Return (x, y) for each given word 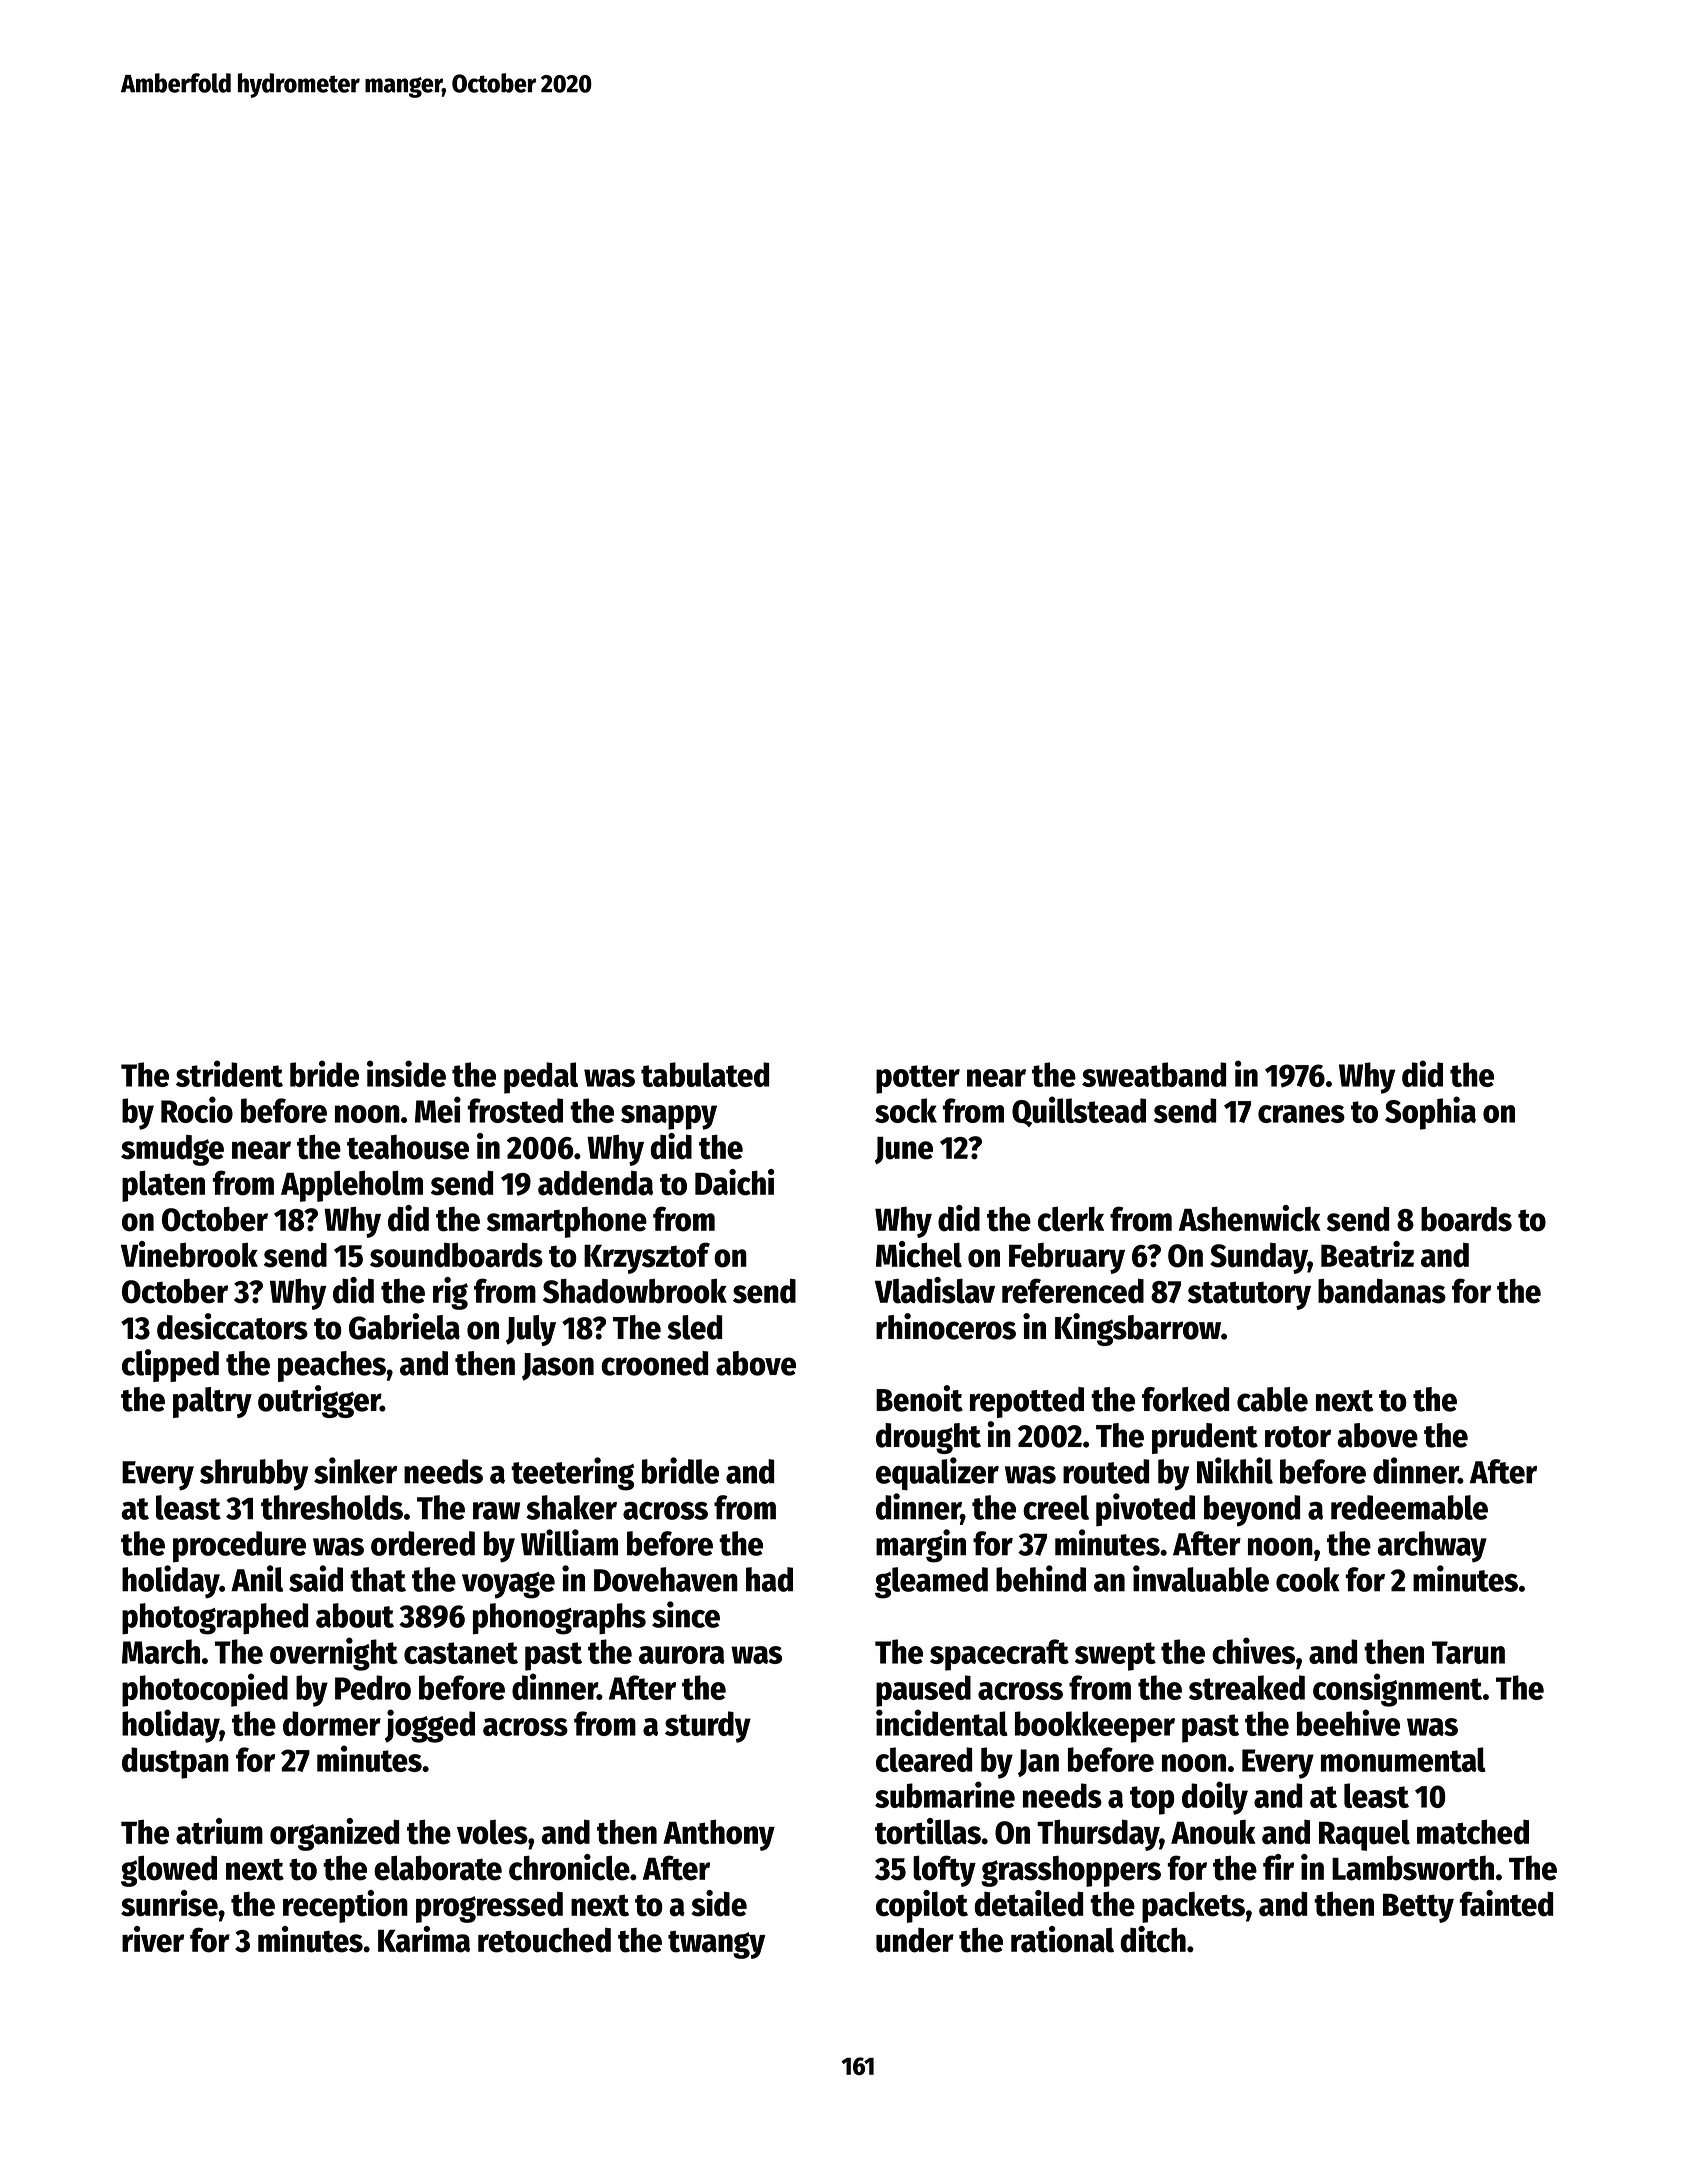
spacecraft (999, 1655)
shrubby (254, 1475)
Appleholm (352, 1186)
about (355, 1615)
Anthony (719, 1835)
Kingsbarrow (1138, 1329)
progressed (489, 1907)
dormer (332, 1723)
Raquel (1364, 1835)
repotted (1027, 1402)
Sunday (1259, 1258)
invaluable (1201, 1578)
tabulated (705, 1074)
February (1067, 1258)
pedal (541, 1078)
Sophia (1430, 1113)
